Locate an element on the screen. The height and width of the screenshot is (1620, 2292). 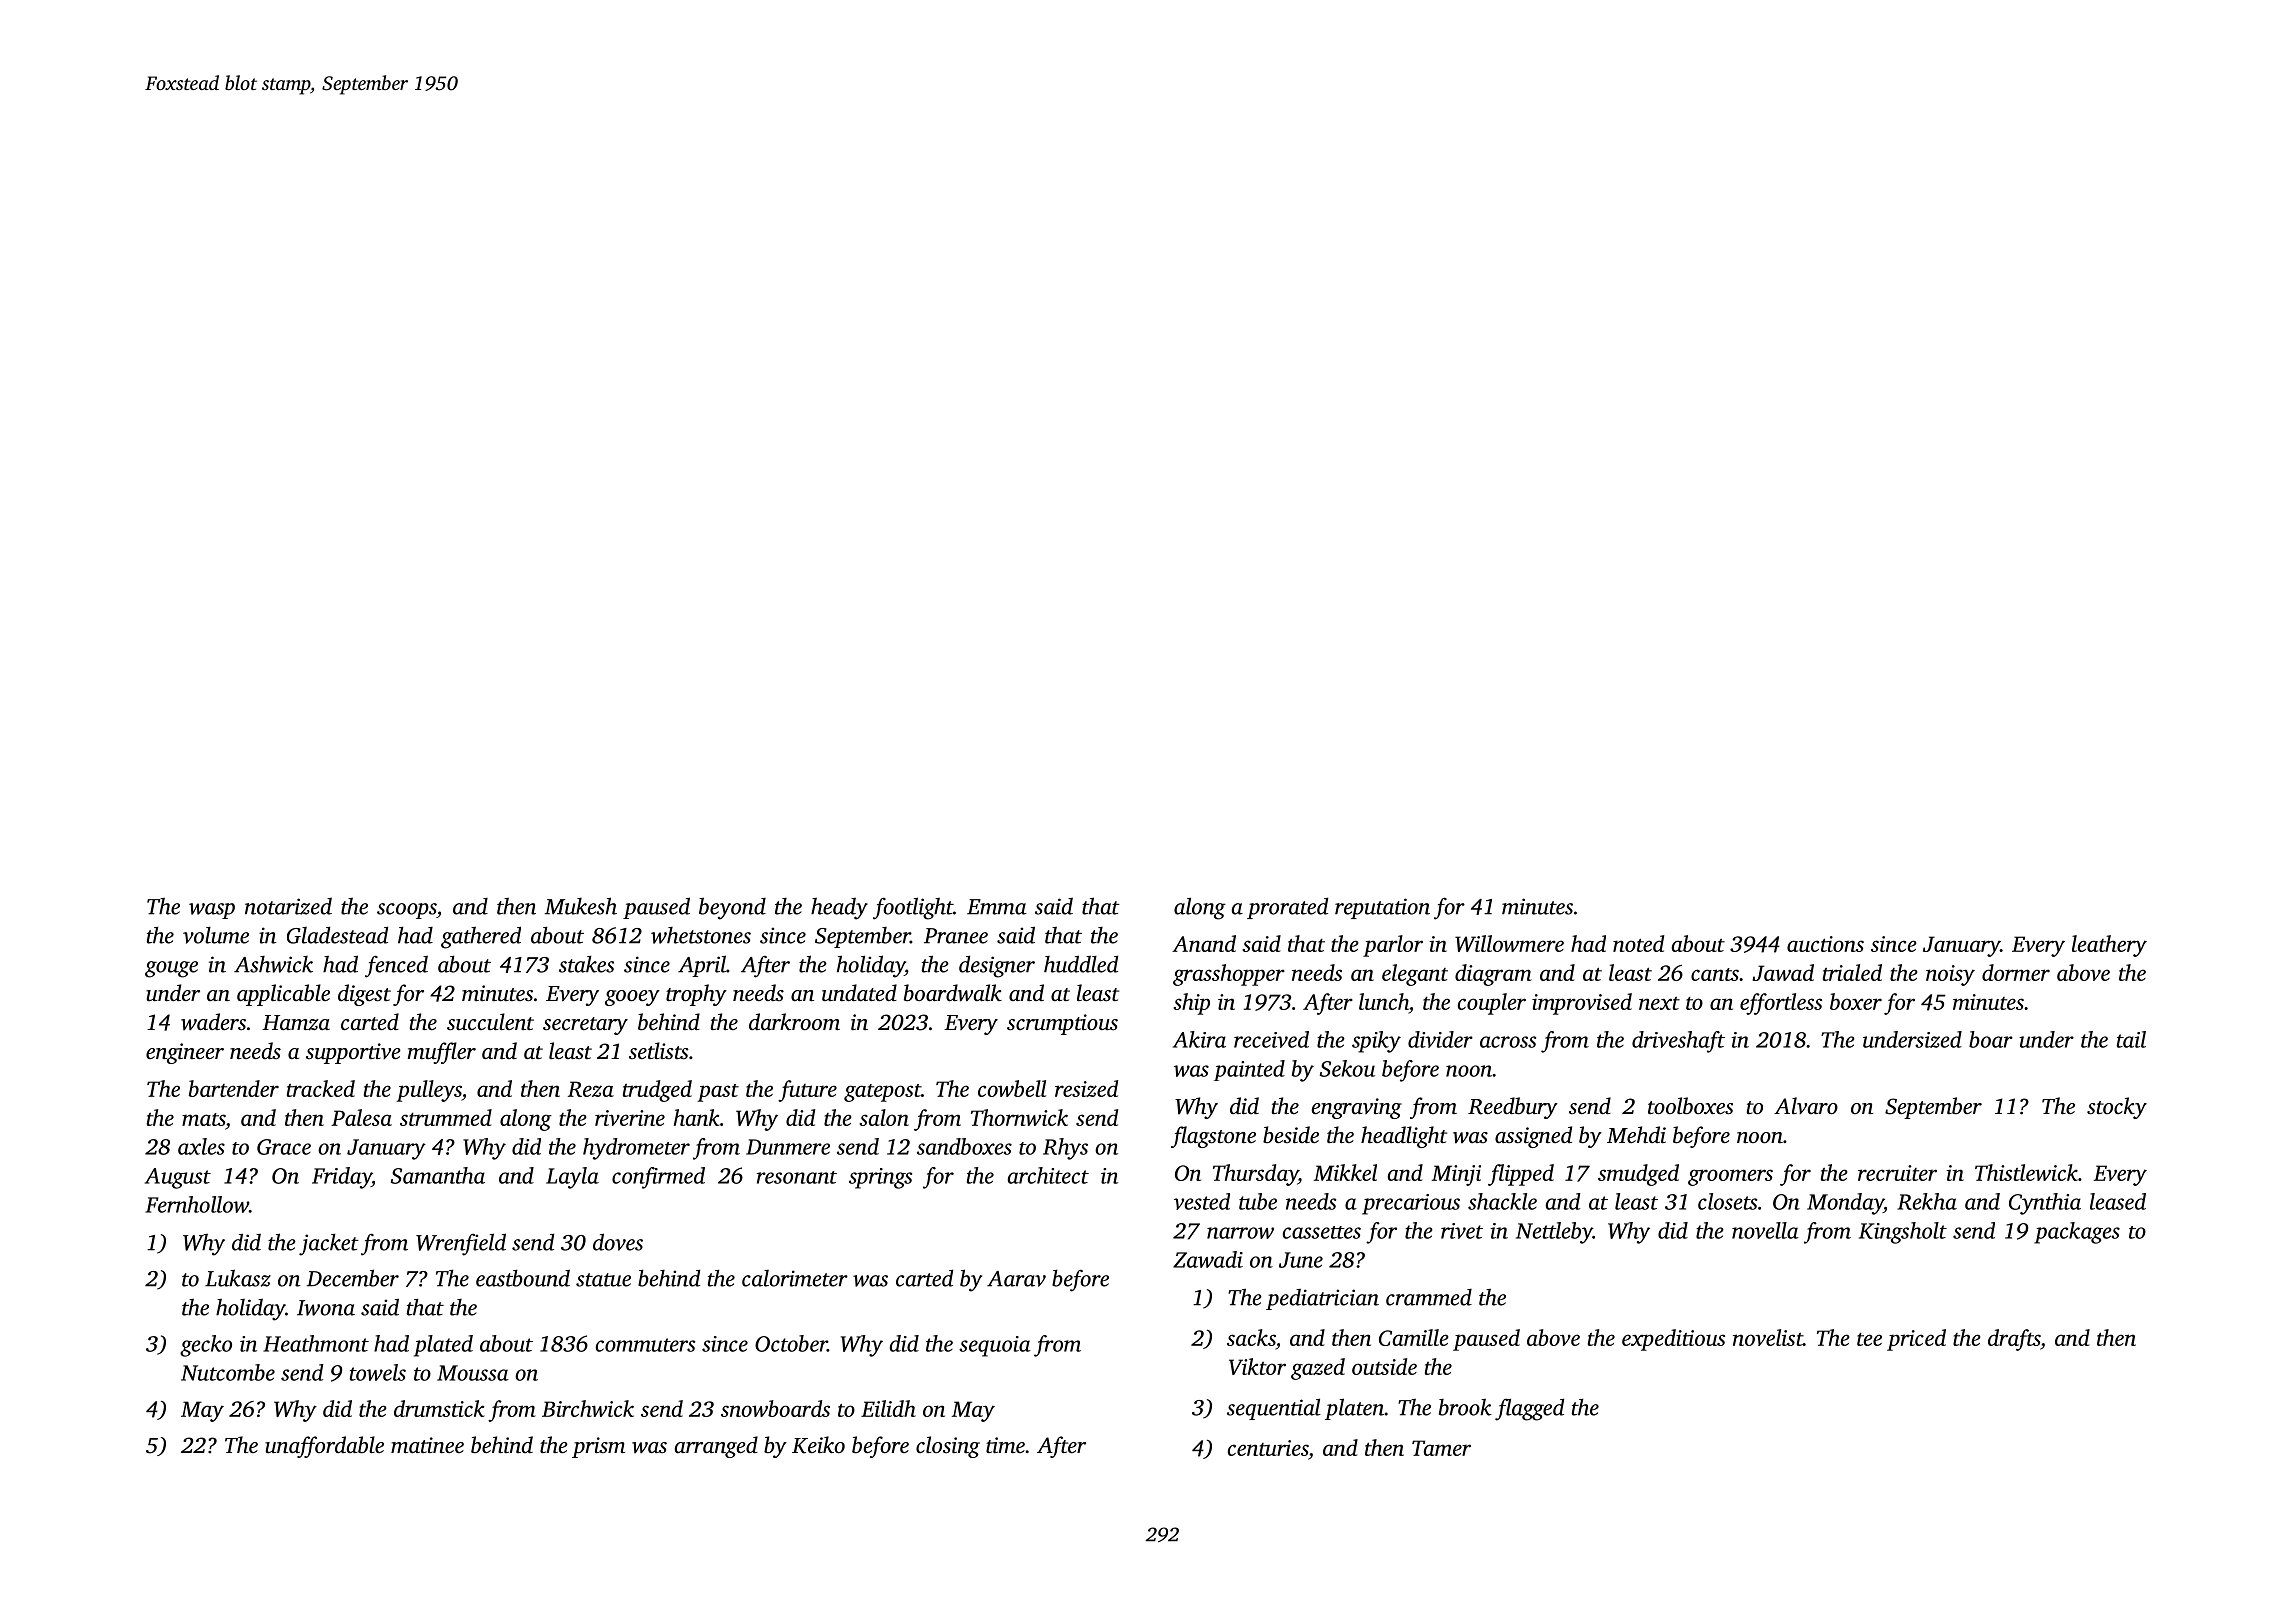
June is located at coordinates (1301, 1260).
